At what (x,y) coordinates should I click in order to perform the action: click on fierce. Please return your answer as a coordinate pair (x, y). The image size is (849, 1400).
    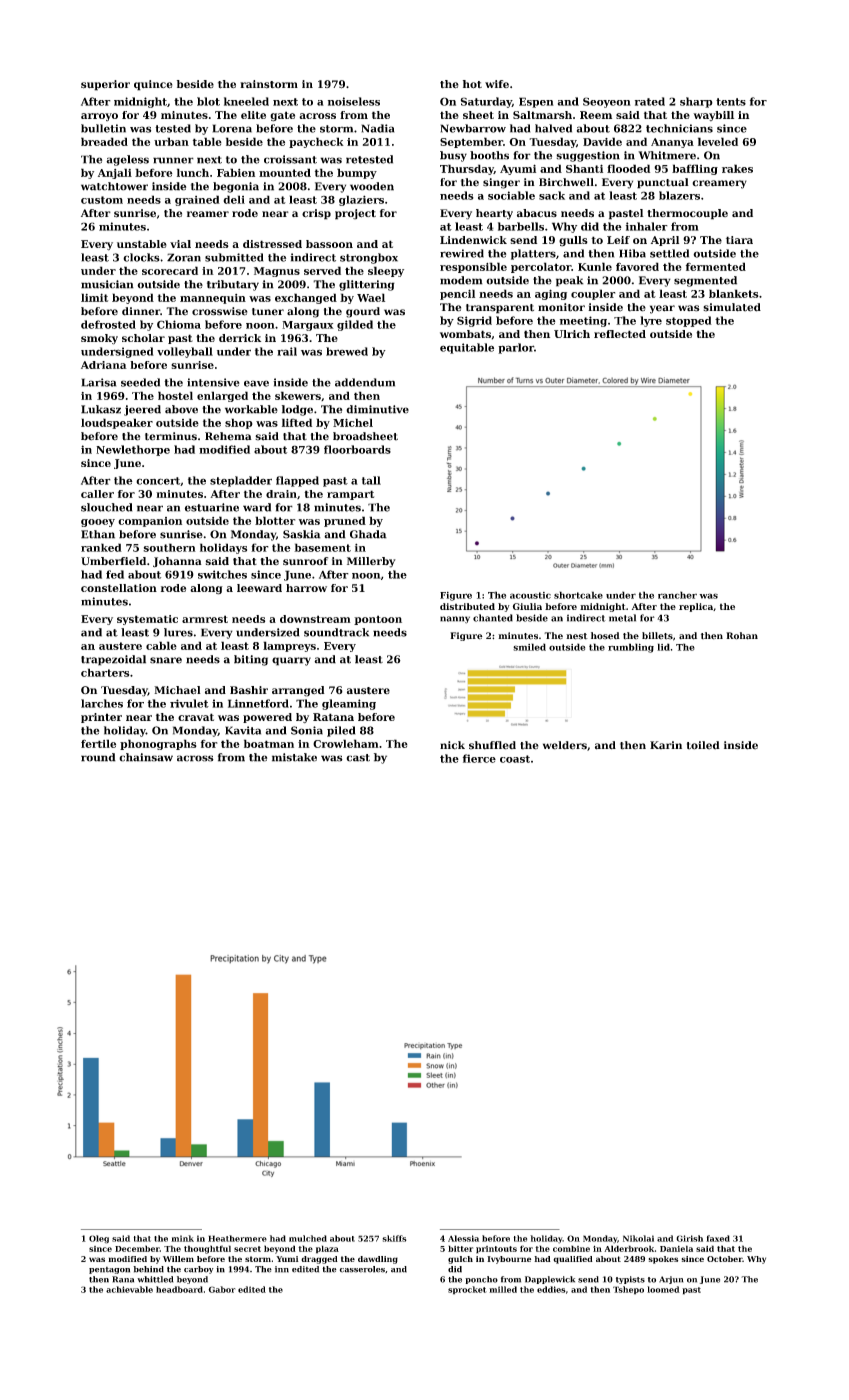
    Looking at the image, I should click on (479, 758).
